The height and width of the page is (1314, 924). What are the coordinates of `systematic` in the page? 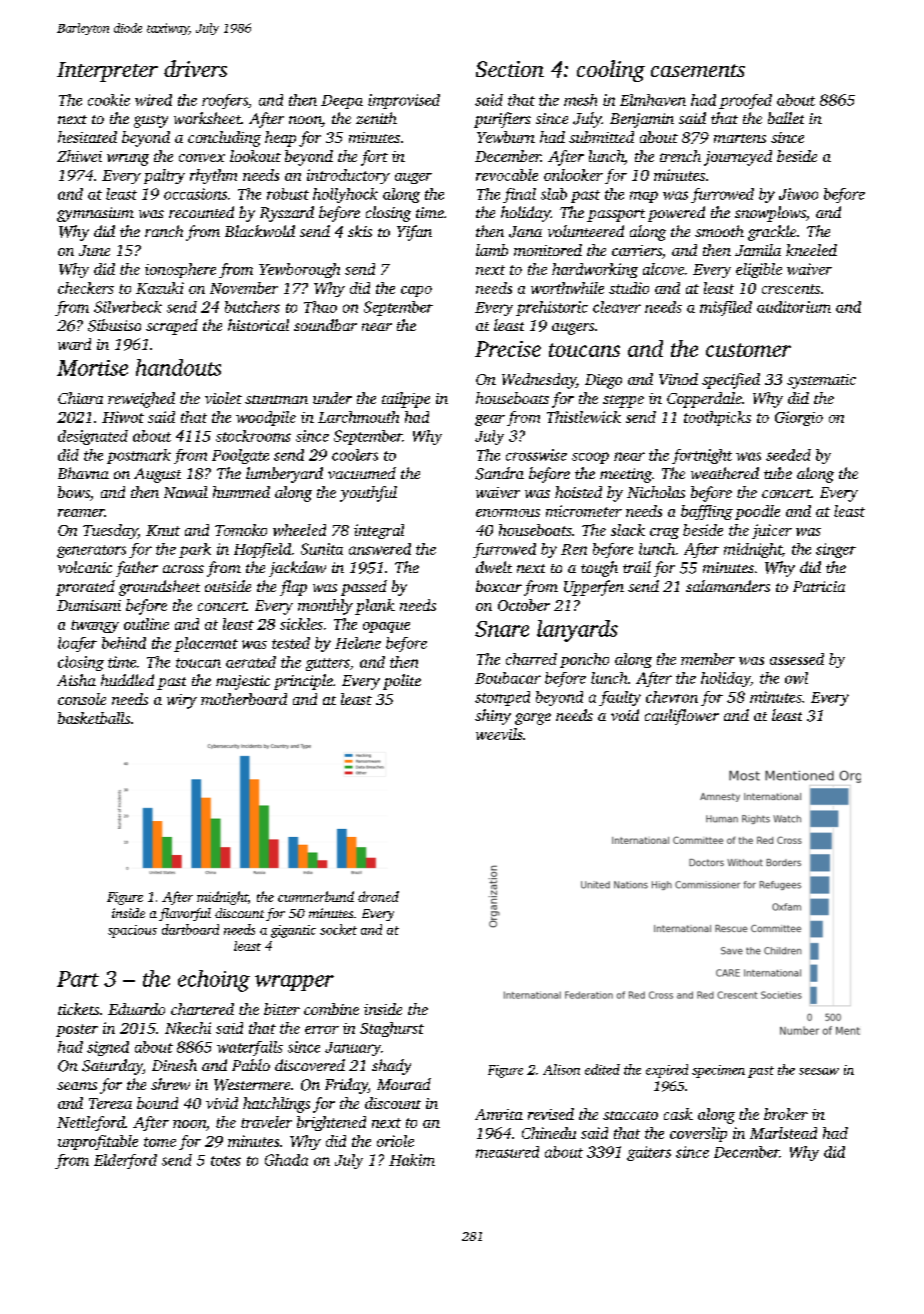 It's located at (821, 381).
